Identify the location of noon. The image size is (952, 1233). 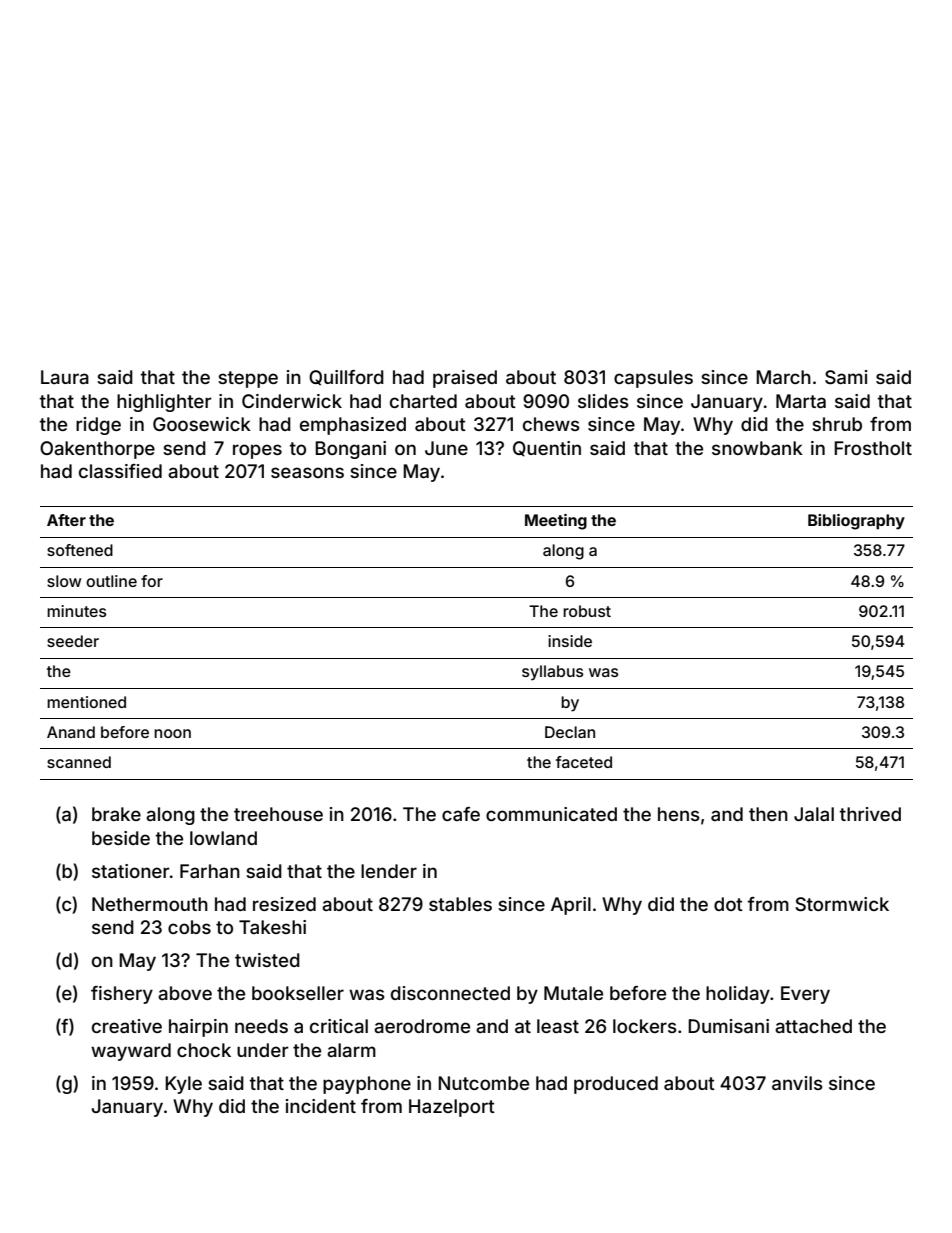
(172, 733).
